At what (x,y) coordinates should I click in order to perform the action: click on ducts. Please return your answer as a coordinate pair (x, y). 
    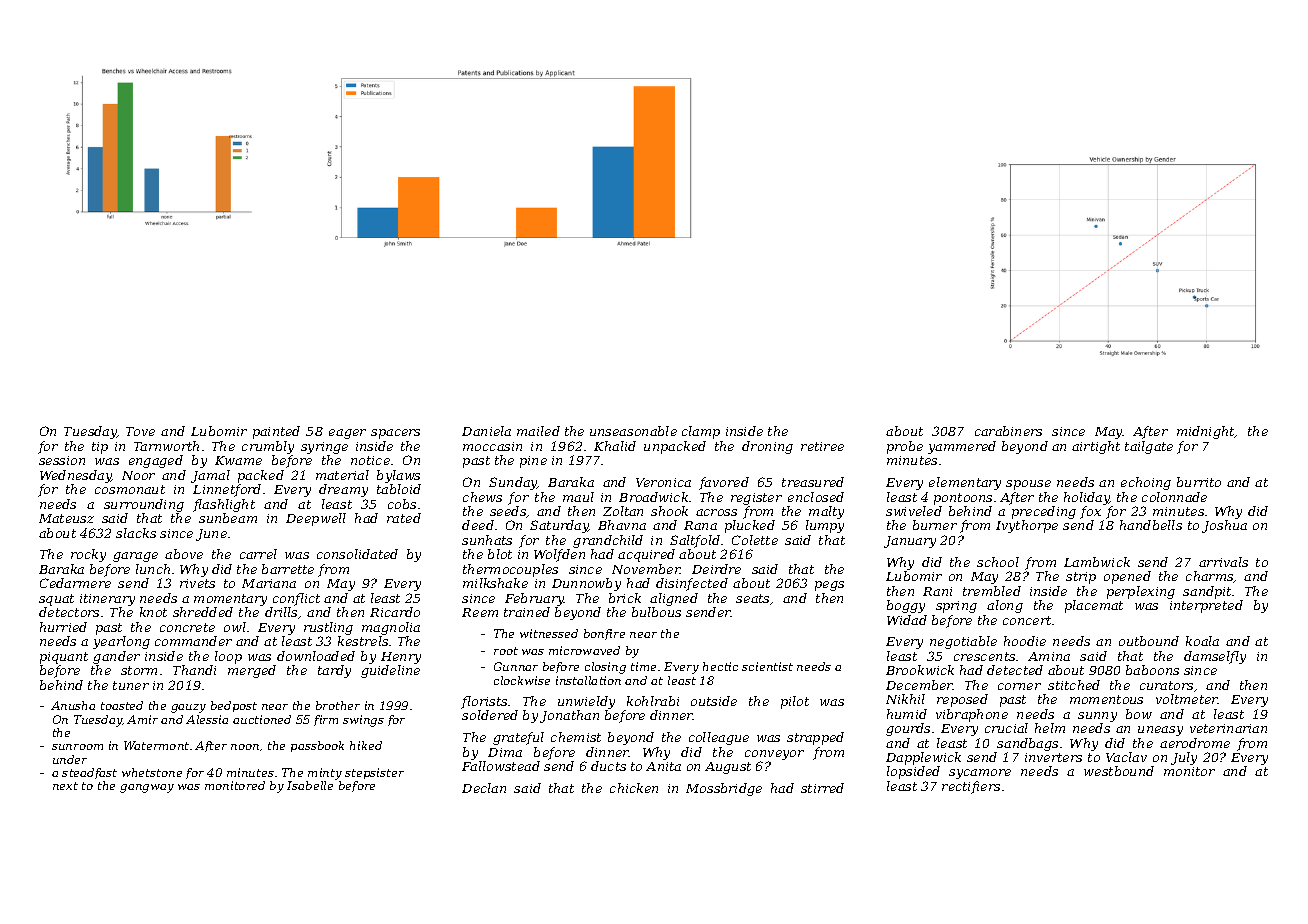
    Looking at the image, I should click on (608, 766).
